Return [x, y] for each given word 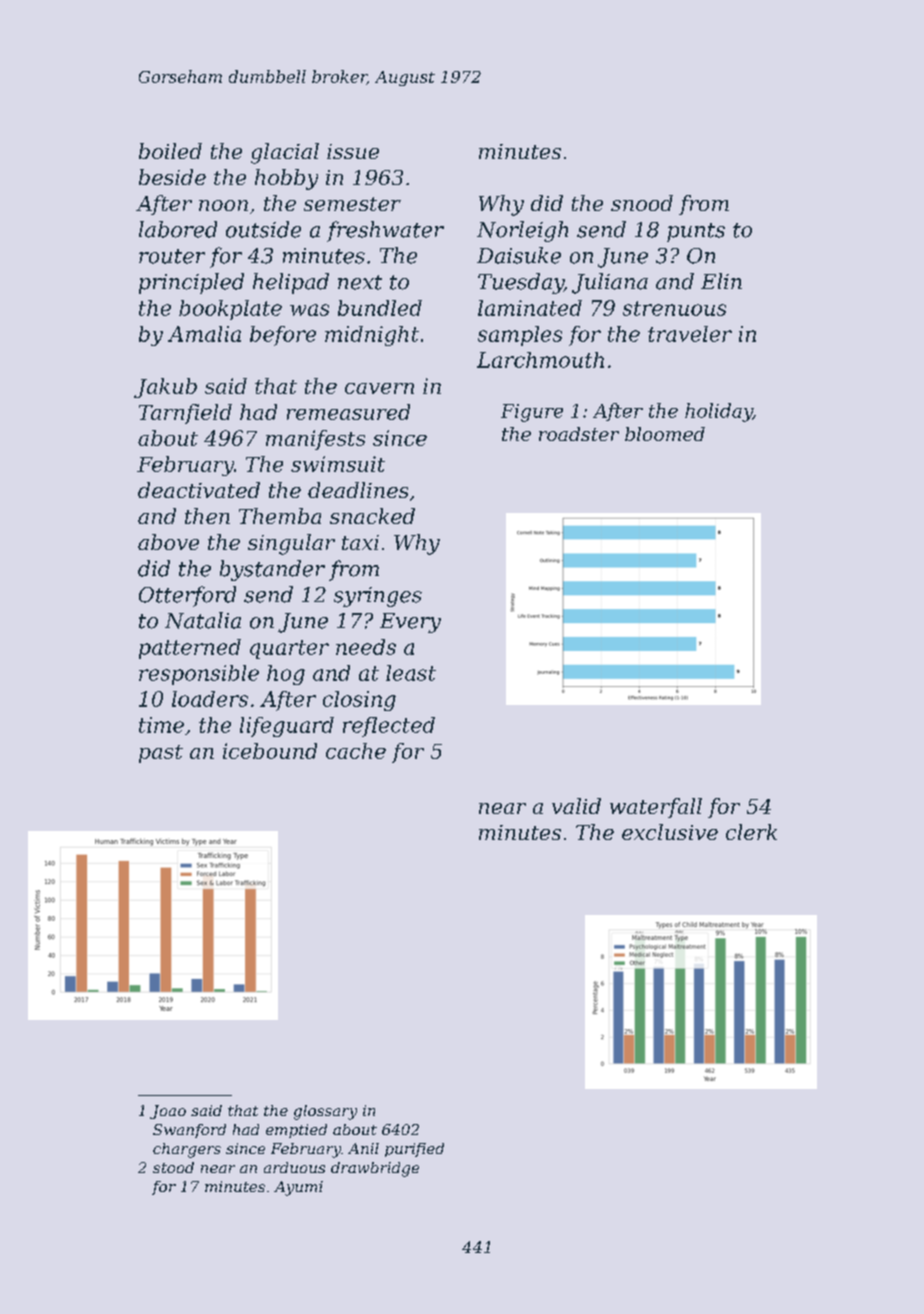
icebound [270, 751]
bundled [380, 308]
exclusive [670, 832]
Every [410, 623]
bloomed [665, 434]
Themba [280, 516]
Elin [721, 281]
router [172, 256]
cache [356, 751]
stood [173, 1167]
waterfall [656, 808]
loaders [210, 699]
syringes [378, 597]
